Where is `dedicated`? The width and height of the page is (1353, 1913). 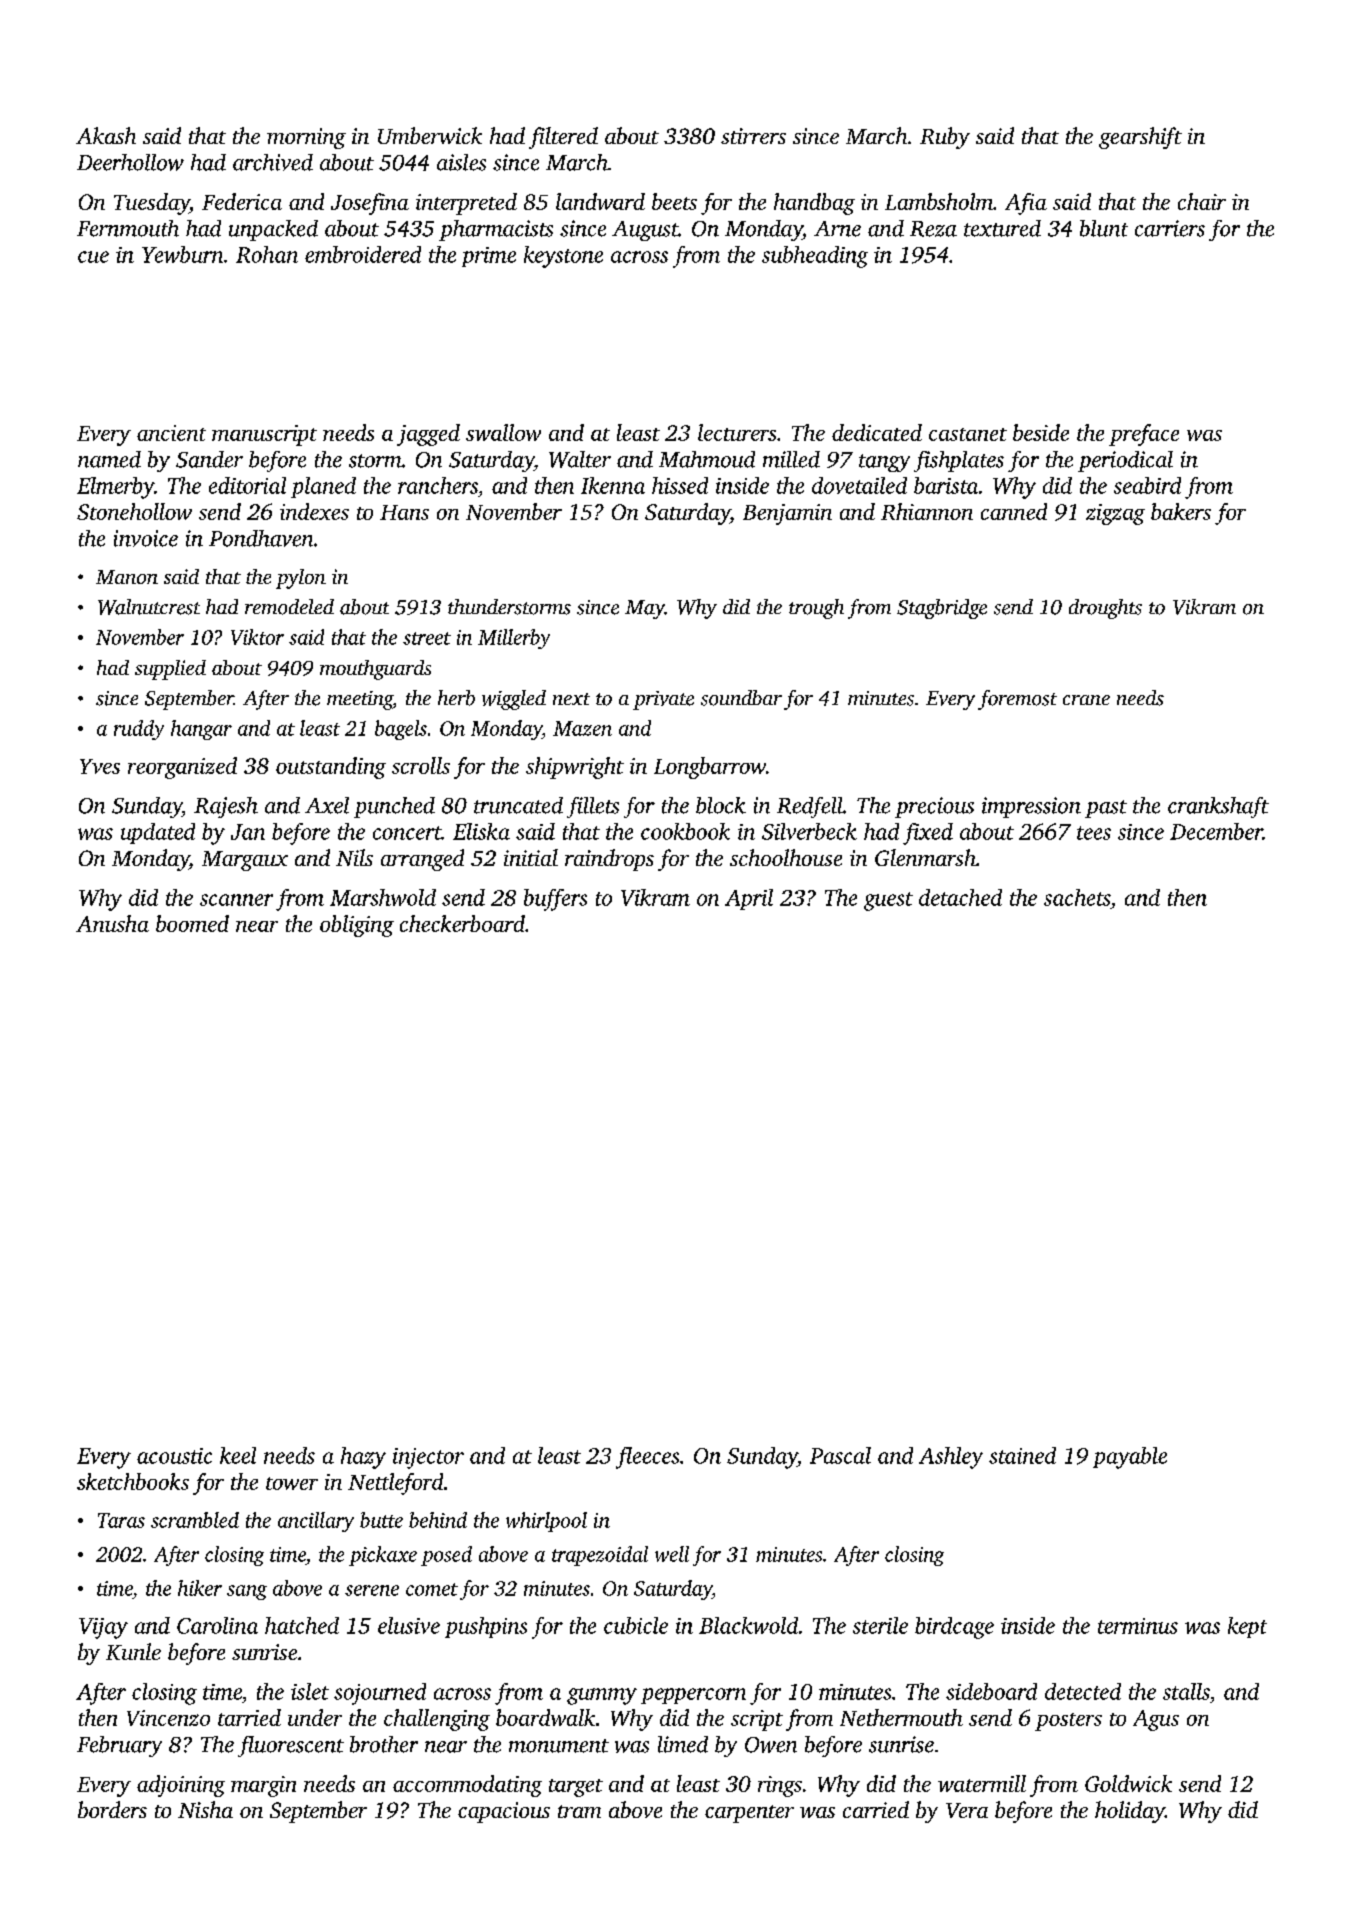 dedicated is located at coordinates (877, 432).
